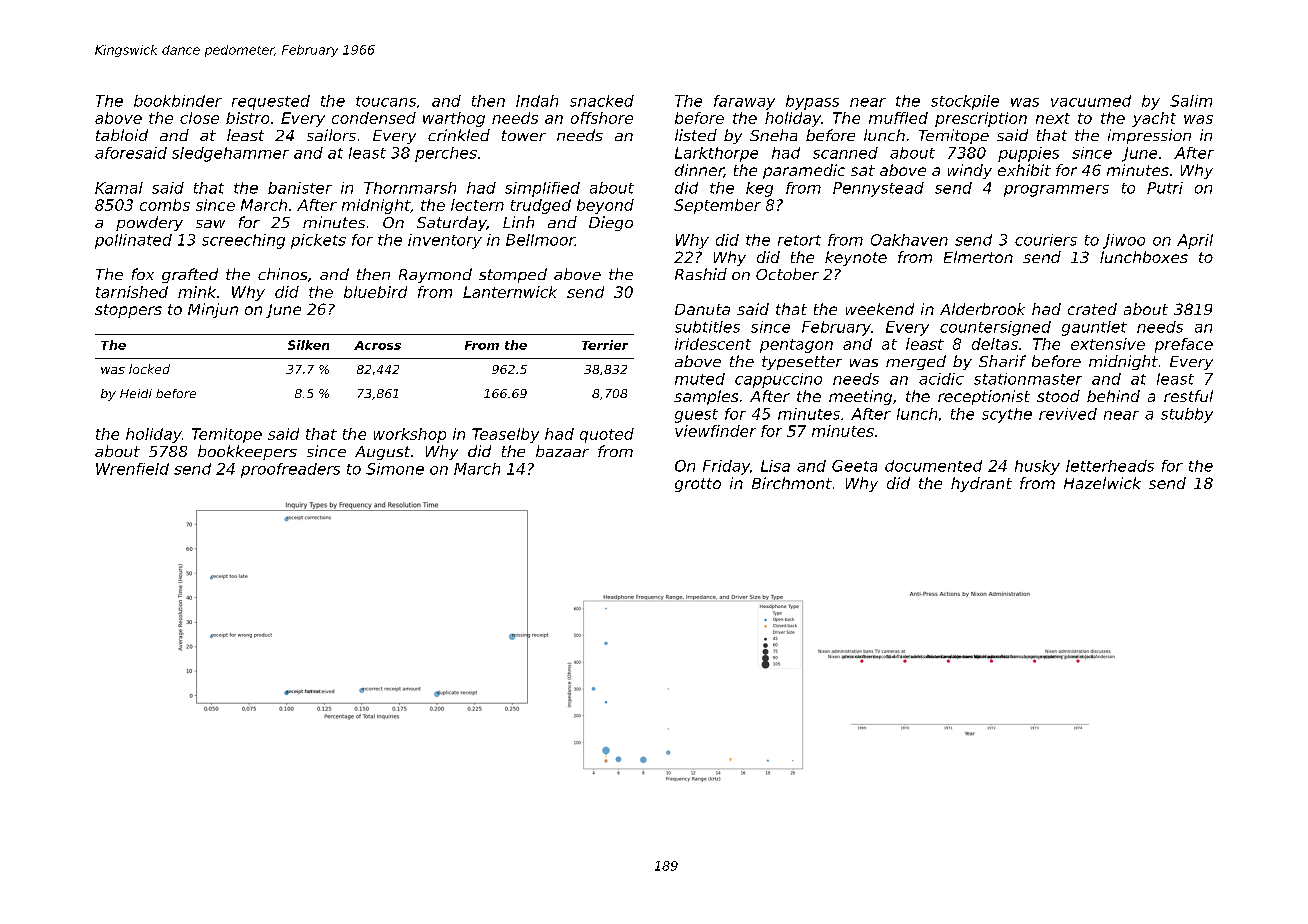  What do you see at coordinates (410, 188) in the document?
I see `Thornmarsh` at bounding box center [410, 188].
